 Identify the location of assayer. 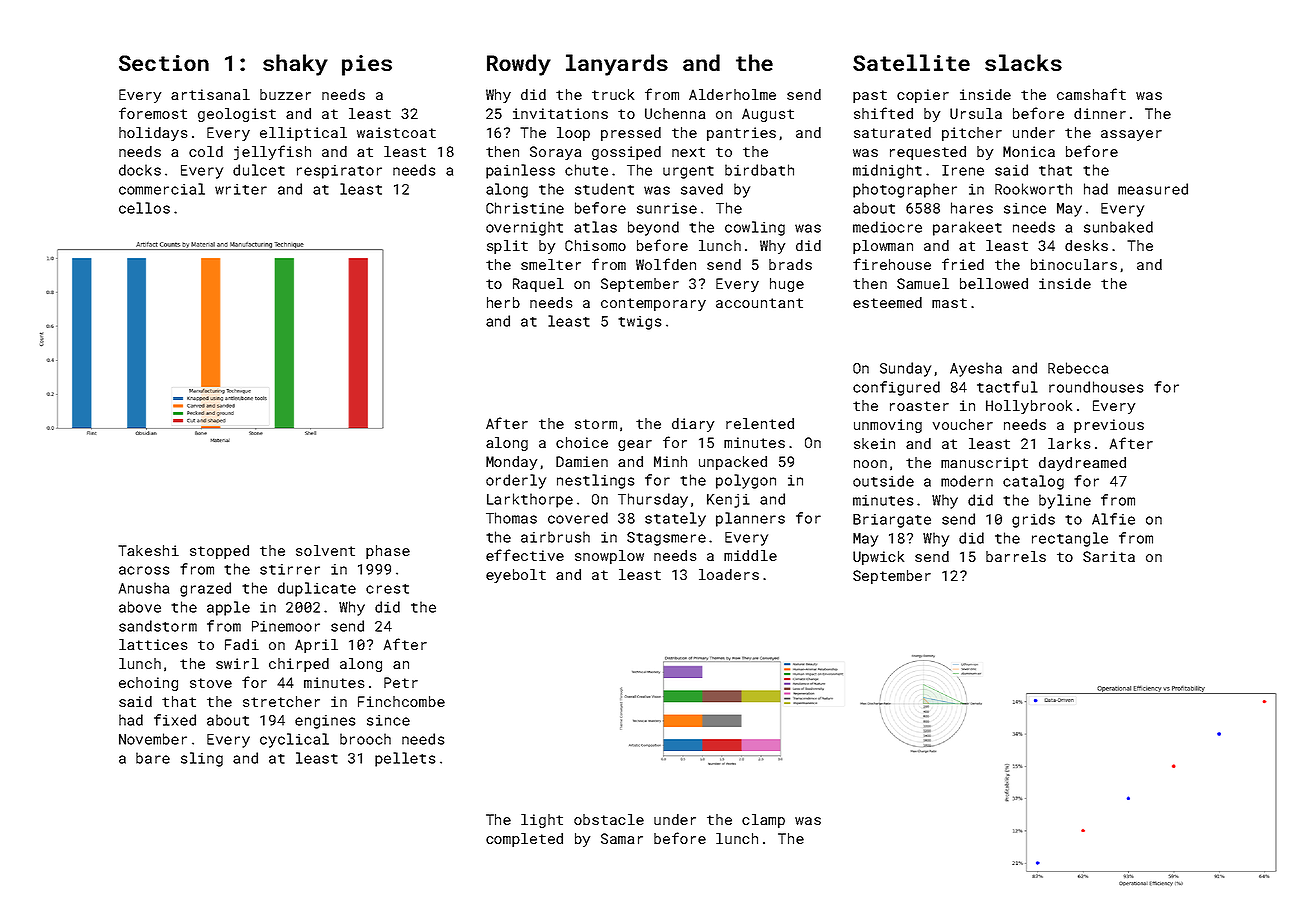
(1131, 135).
